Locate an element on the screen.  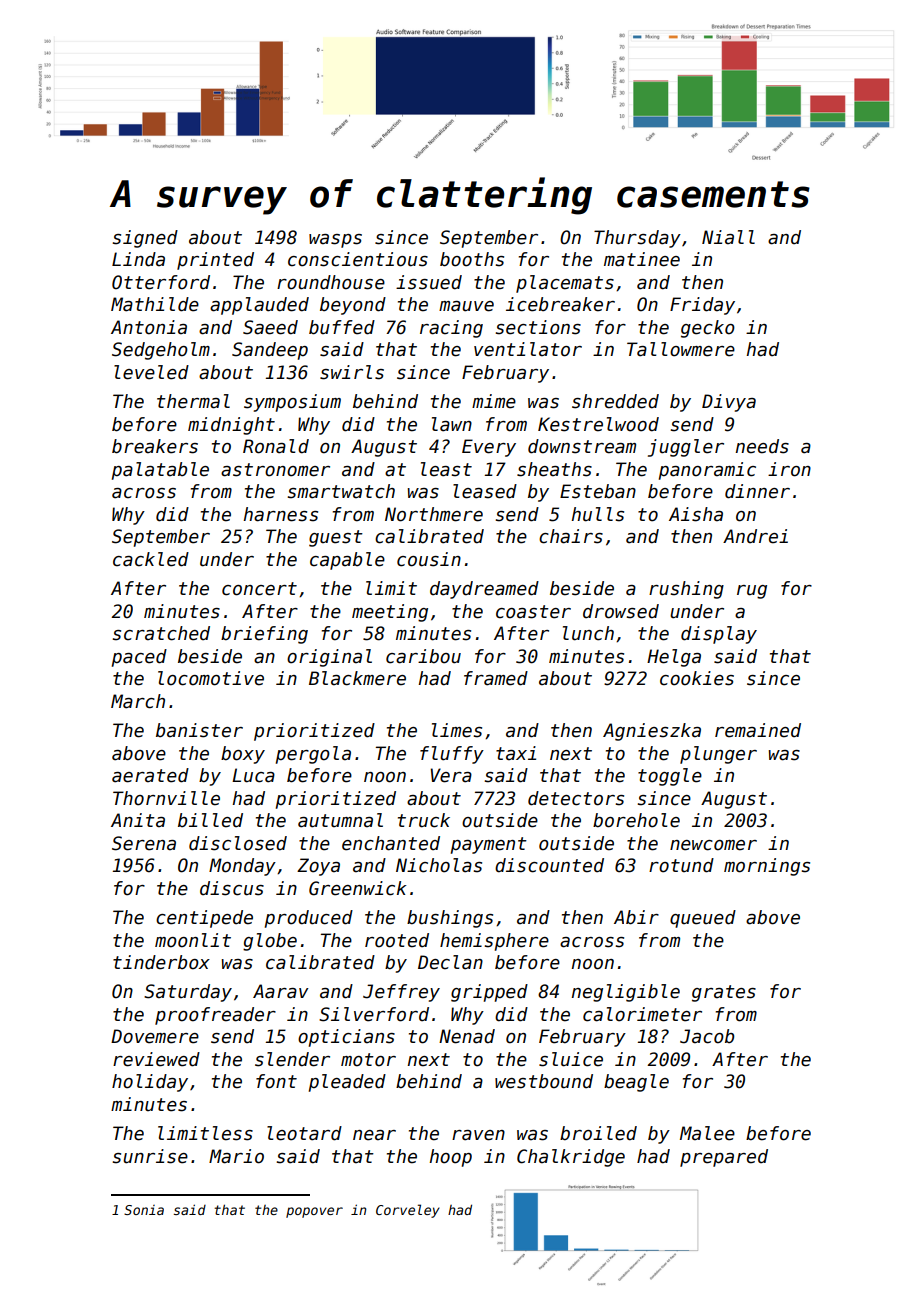
Mario is located at coordinates (236, 1156).
